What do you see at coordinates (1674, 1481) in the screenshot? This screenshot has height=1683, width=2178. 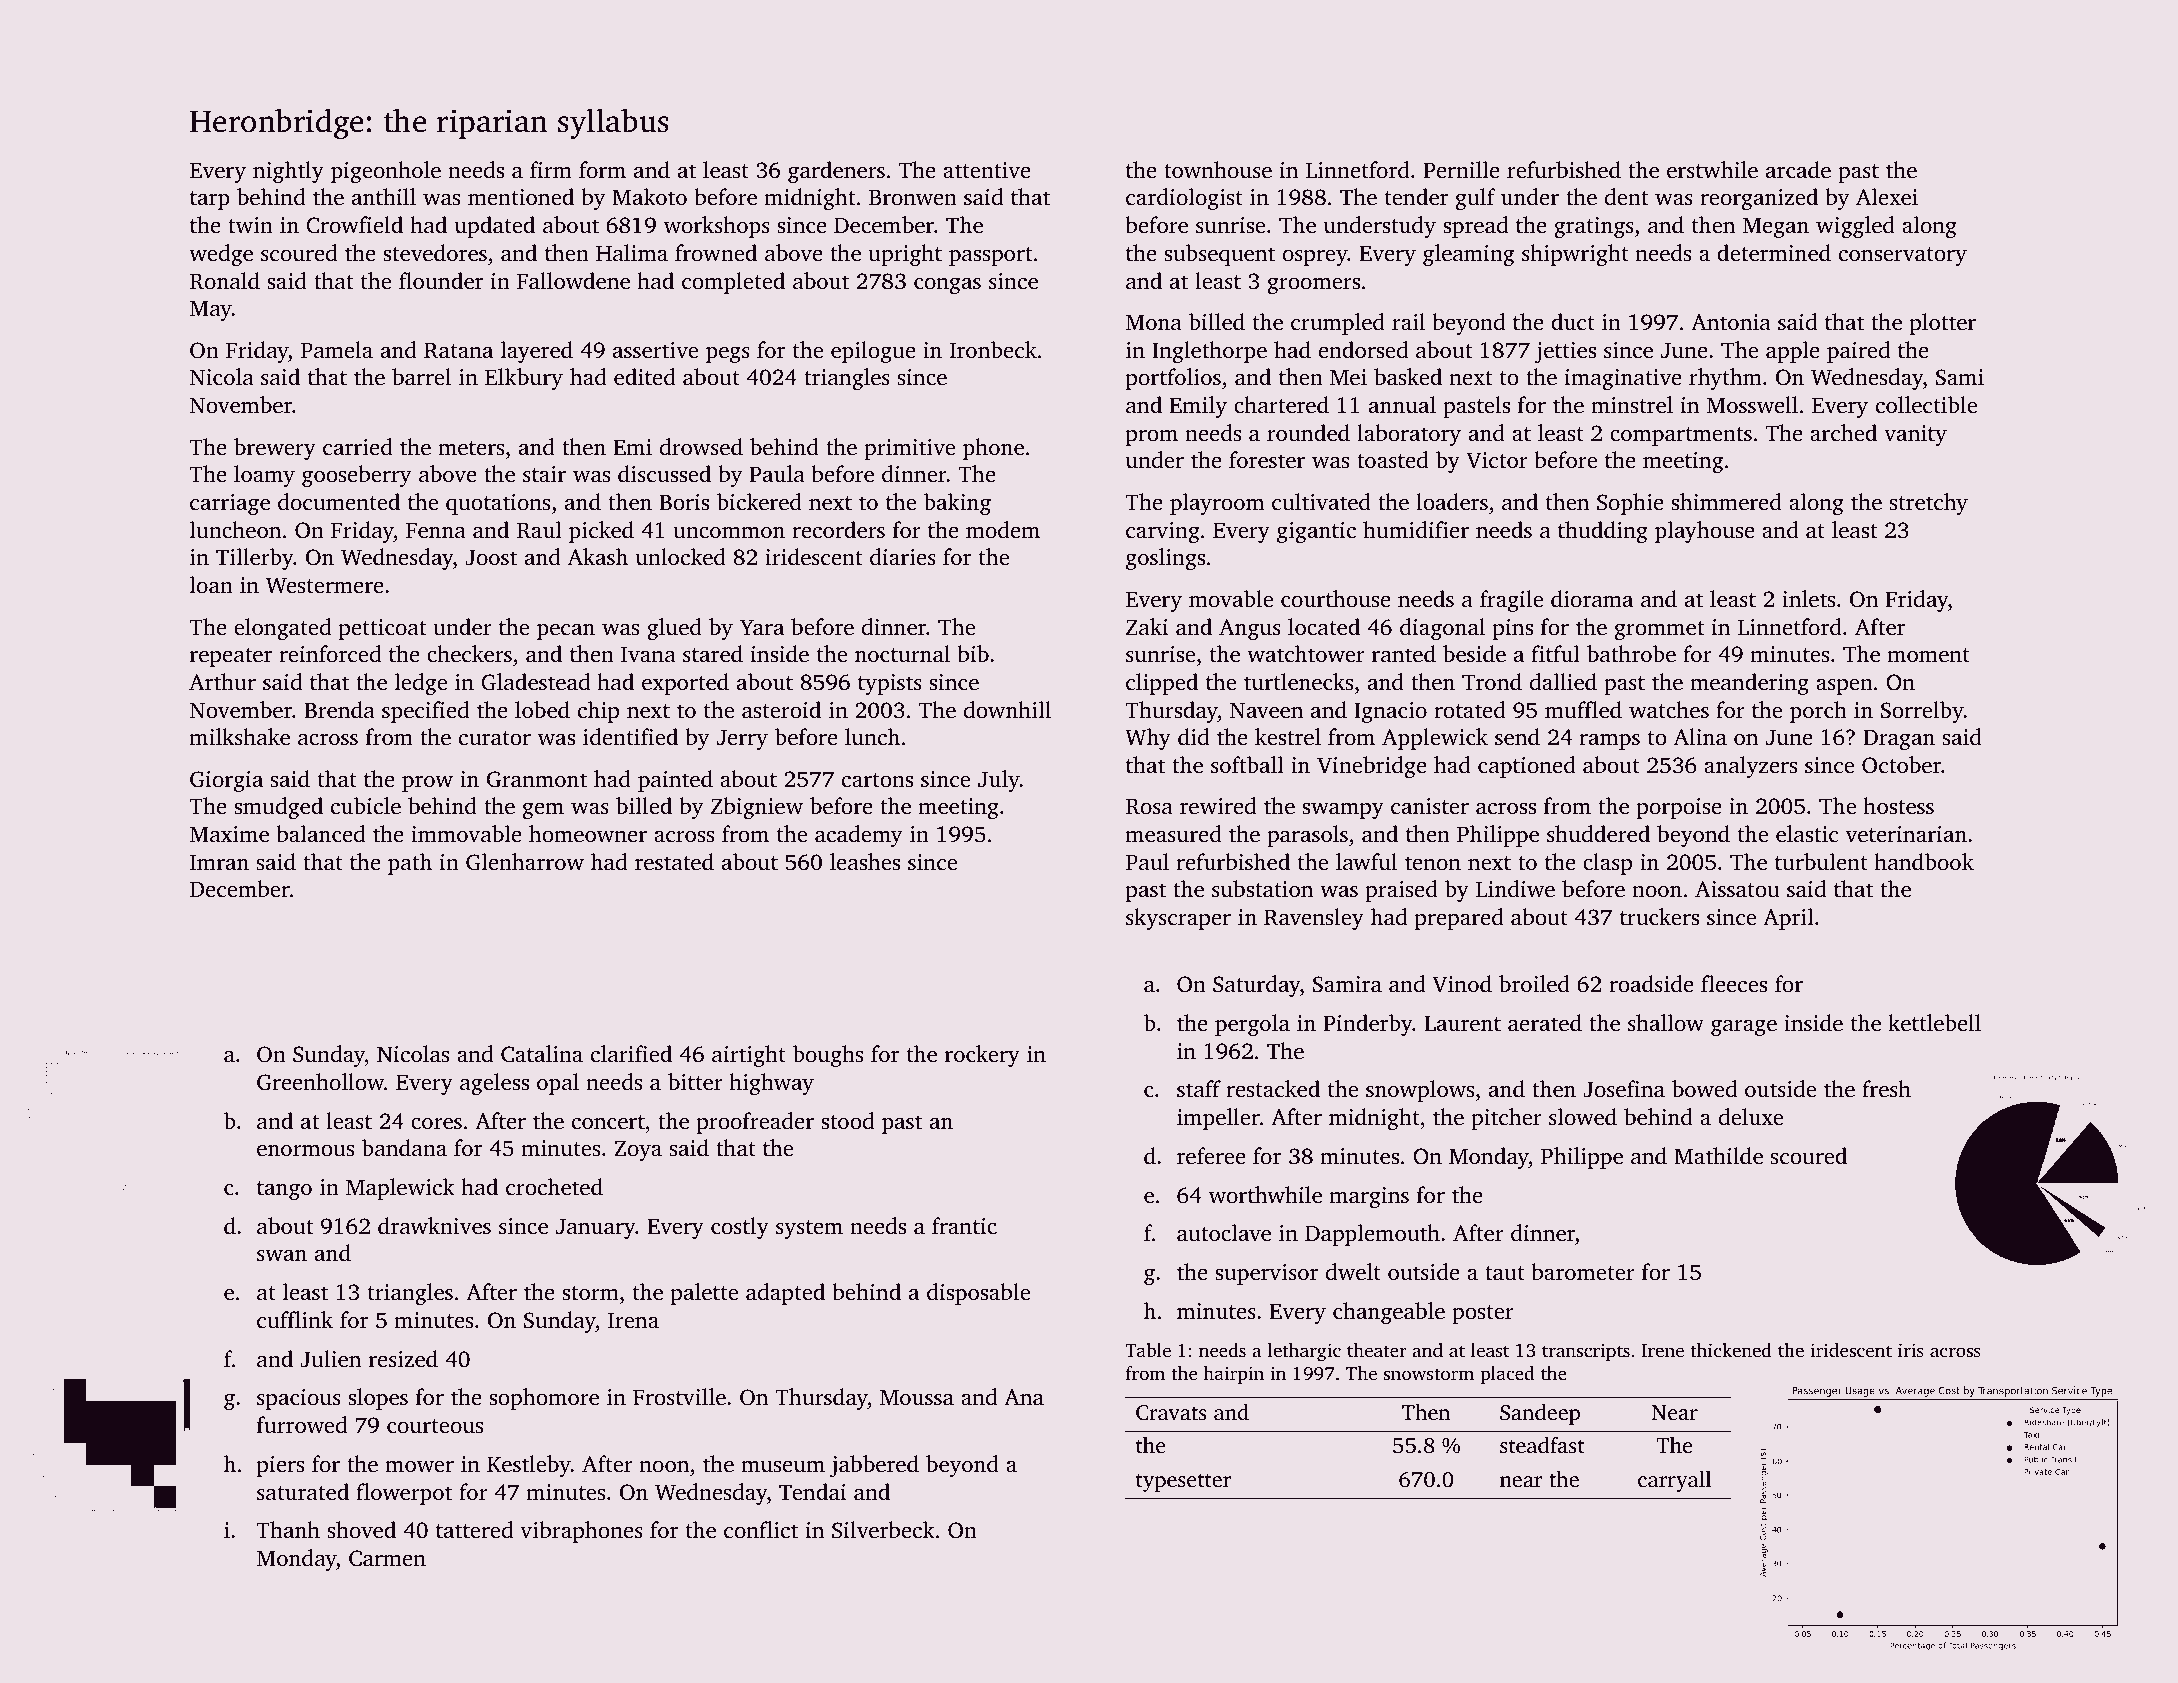 I see `carryall` at bounding box center [1674, 1481].
